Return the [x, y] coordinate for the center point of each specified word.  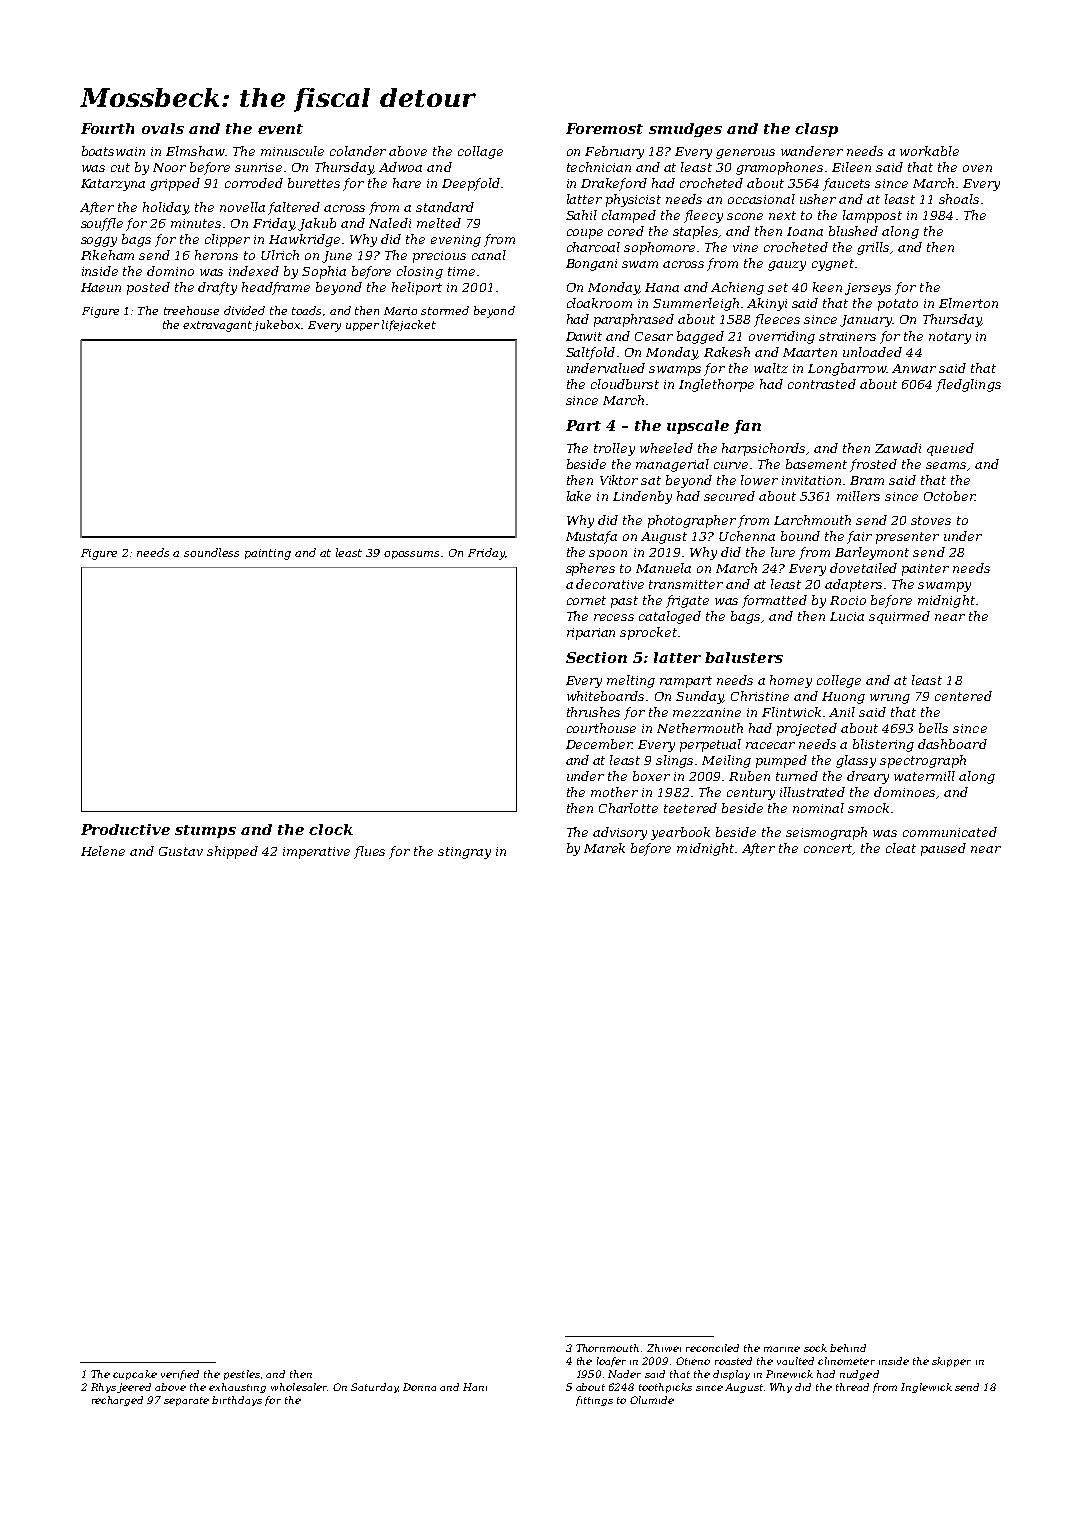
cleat [901, 848]
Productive [125, 829]
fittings [594, 1401]
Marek [604, 848]
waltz [771, 368]
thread [852, 1387]
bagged [700, 337]
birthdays [237, 1401]
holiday [165, 208]
